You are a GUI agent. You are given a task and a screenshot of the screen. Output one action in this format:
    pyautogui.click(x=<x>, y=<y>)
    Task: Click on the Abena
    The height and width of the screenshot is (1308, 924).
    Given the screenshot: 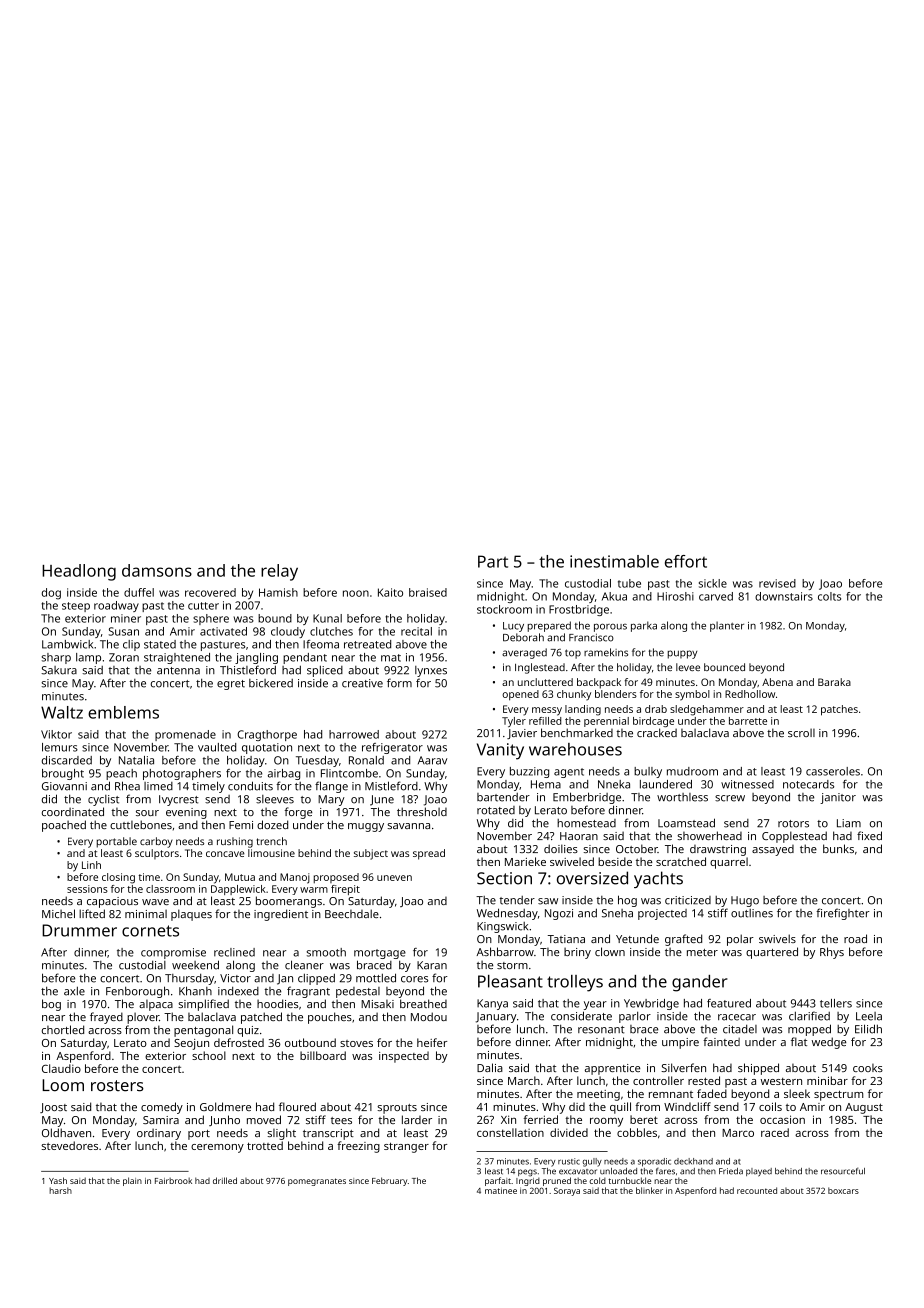 What is the action you would take?
    pyautogui.click(x=777, y=682)
